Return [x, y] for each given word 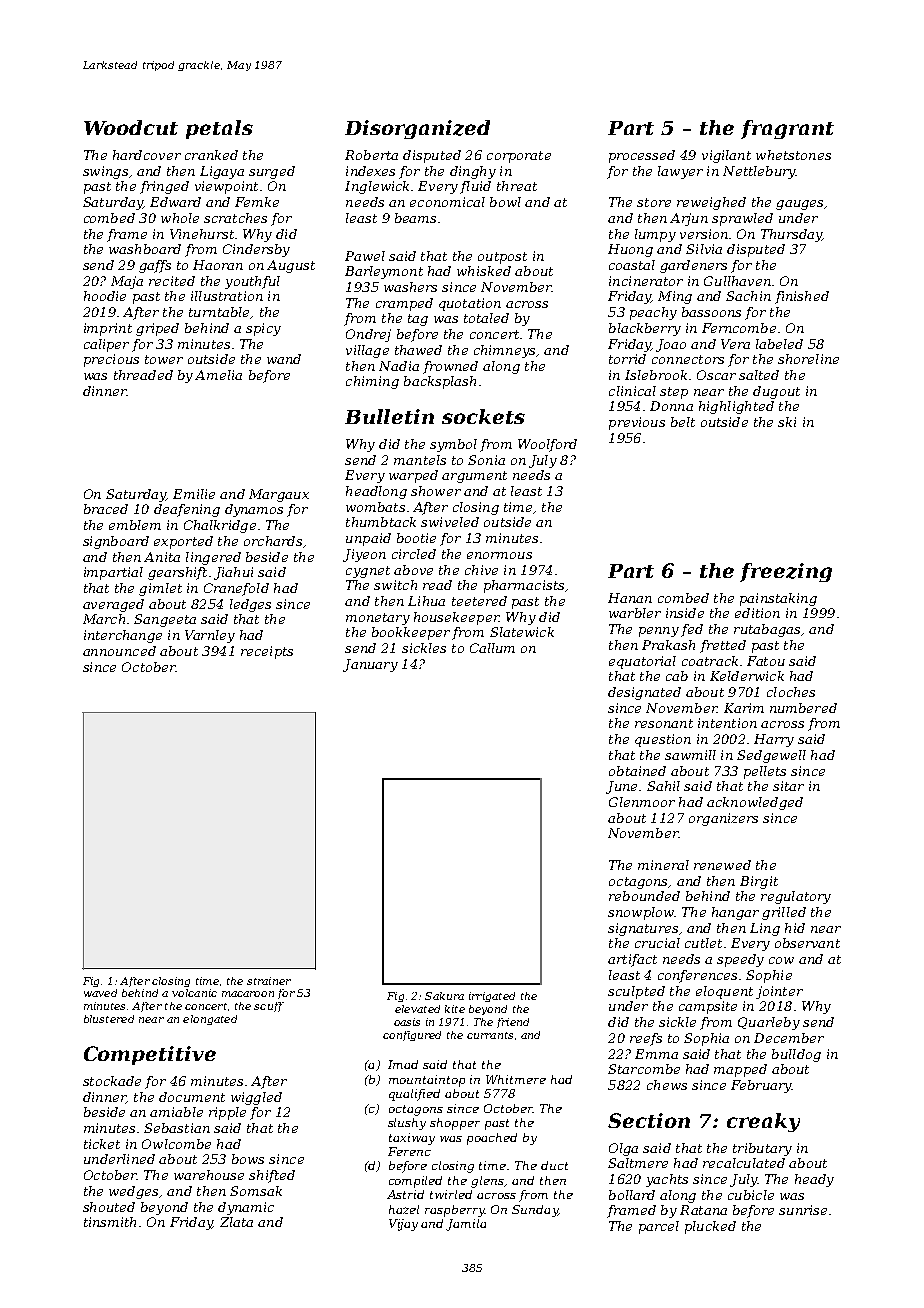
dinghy [473, 172]
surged [272, 172]
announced [119, 651]
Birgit [759, 882]
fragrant [787, 129]
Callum [492, 648]
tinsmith [110, 1222]
